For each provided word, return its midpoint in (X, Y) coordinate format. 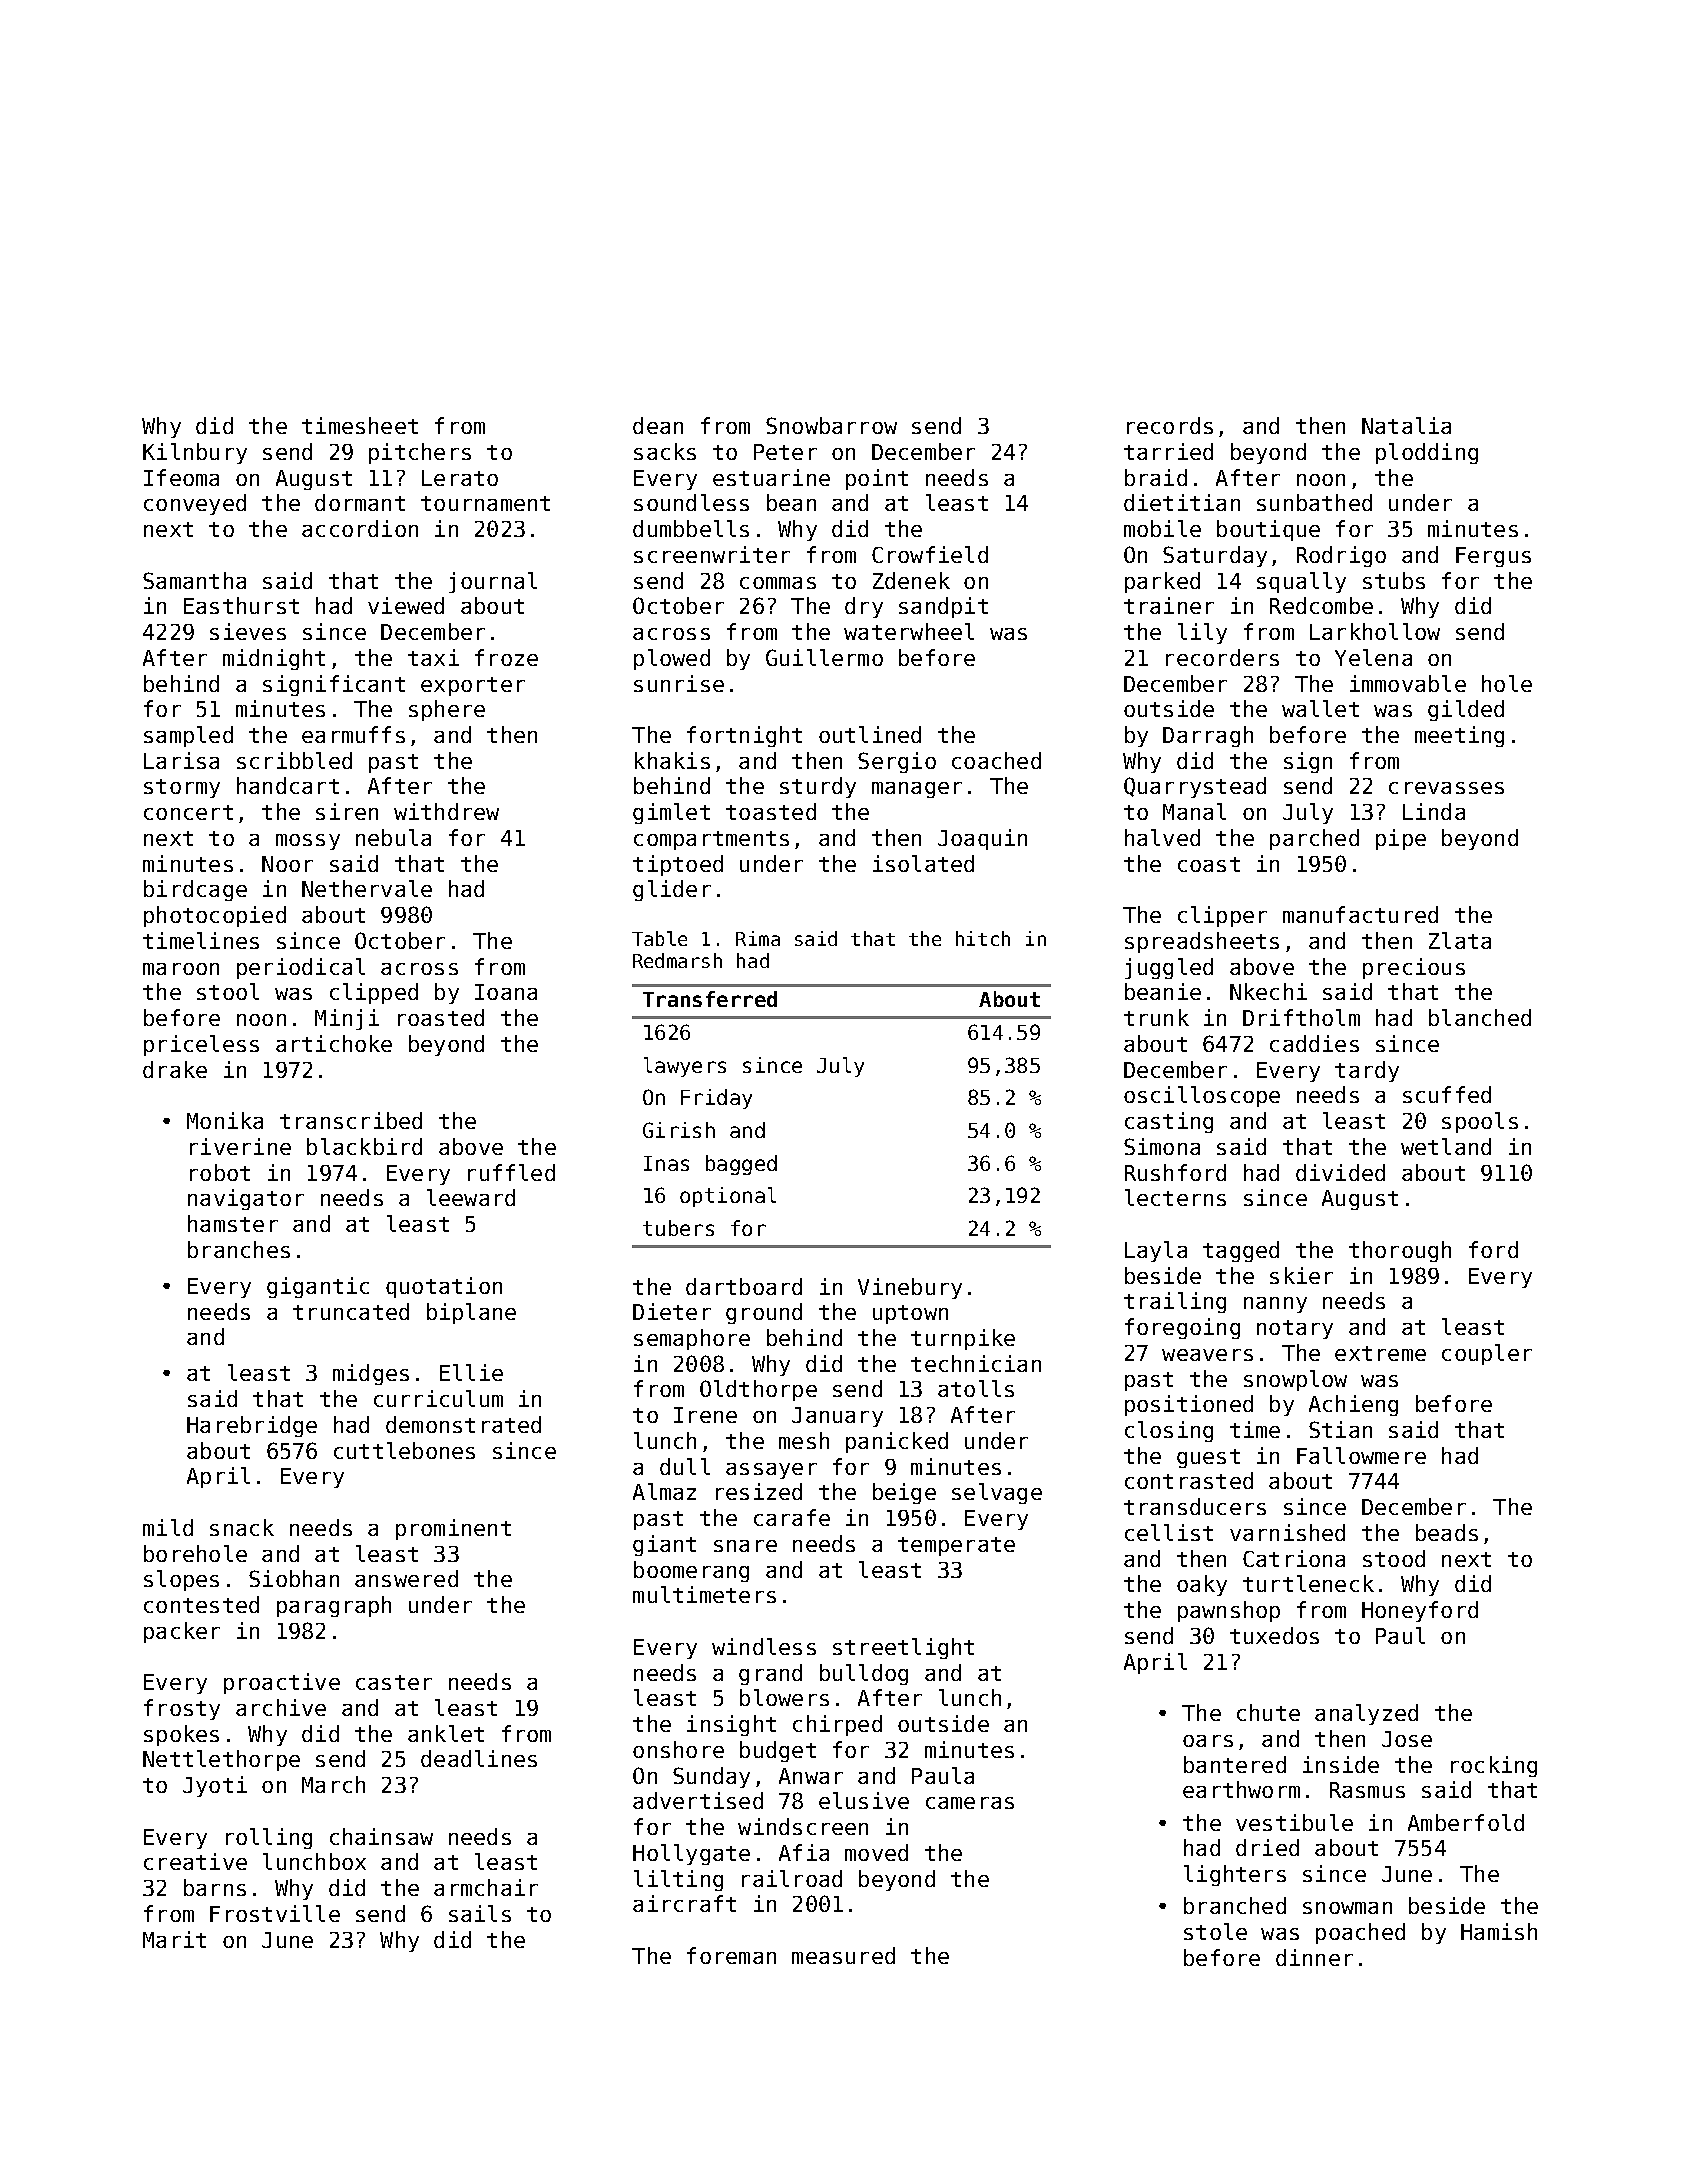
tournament (485, 503)
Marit (174, 1939)
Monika (225, 1120)
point (877, 479)
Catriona (1294, 1558)
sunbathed (1314, 502)
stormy (182, 788)
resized (759, 1491)
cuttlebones (404, 1450)
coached (996, 760)
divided (1340, 1172)
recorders (1222, 657)
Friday (716, 1099)
